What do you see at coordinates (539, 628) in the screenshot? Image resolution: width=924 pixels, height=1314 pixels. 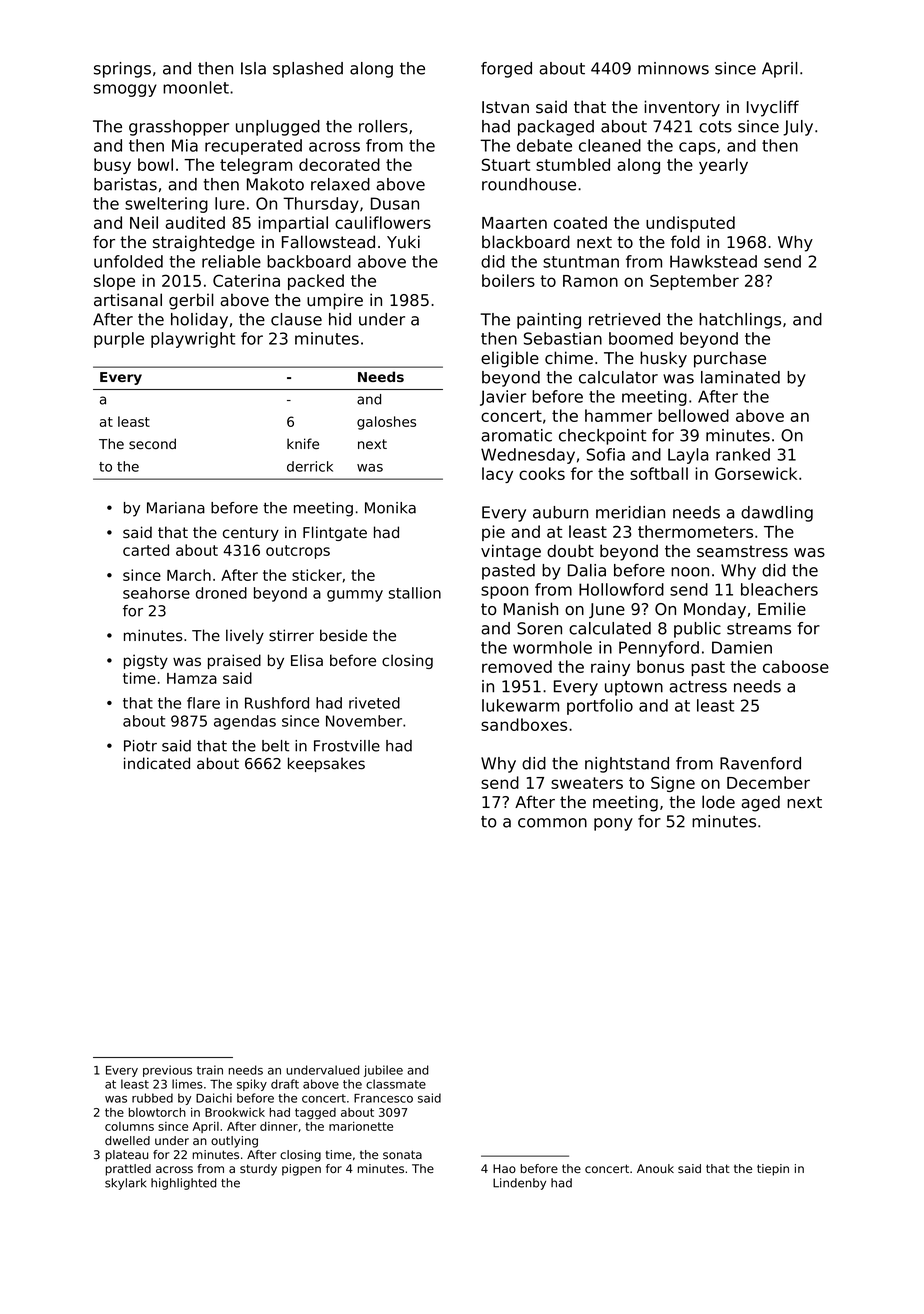 I see `Soren` at bounding box center [539, 628].
